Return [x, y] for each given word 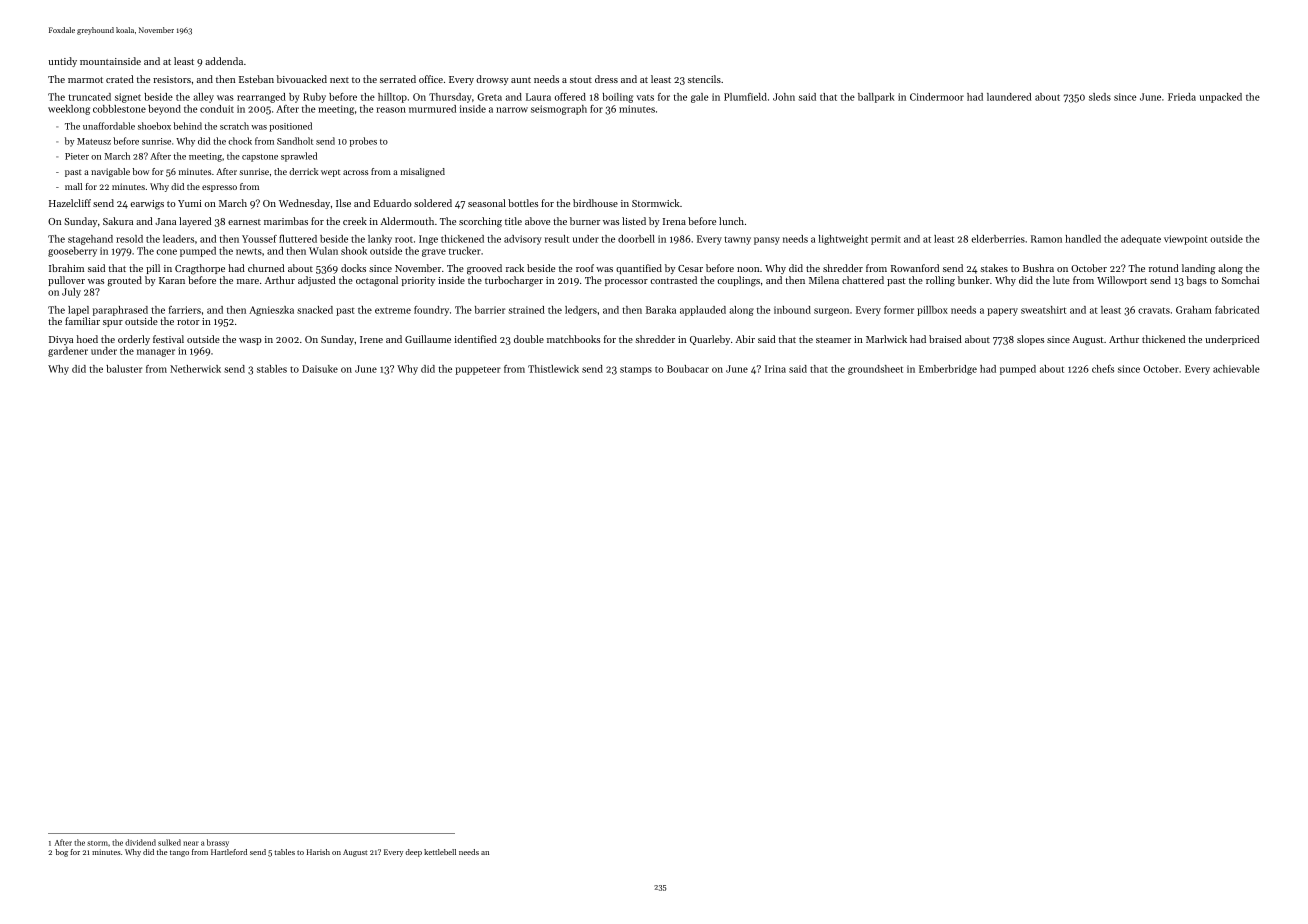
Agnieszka [271, 311]
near [191, 843]
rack [515, 268]
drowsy [492, 80]
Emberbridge [948, 370]
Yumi [190, 203]
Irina [775, 369]
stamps [636, 370]
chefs [1103, 369]
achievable [1236, 369]
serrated [398, 79]
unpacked [1221, 98]
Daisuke [320, 369]
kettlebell [440, 852]
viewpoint [1185, 240]
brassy [218, 843]
